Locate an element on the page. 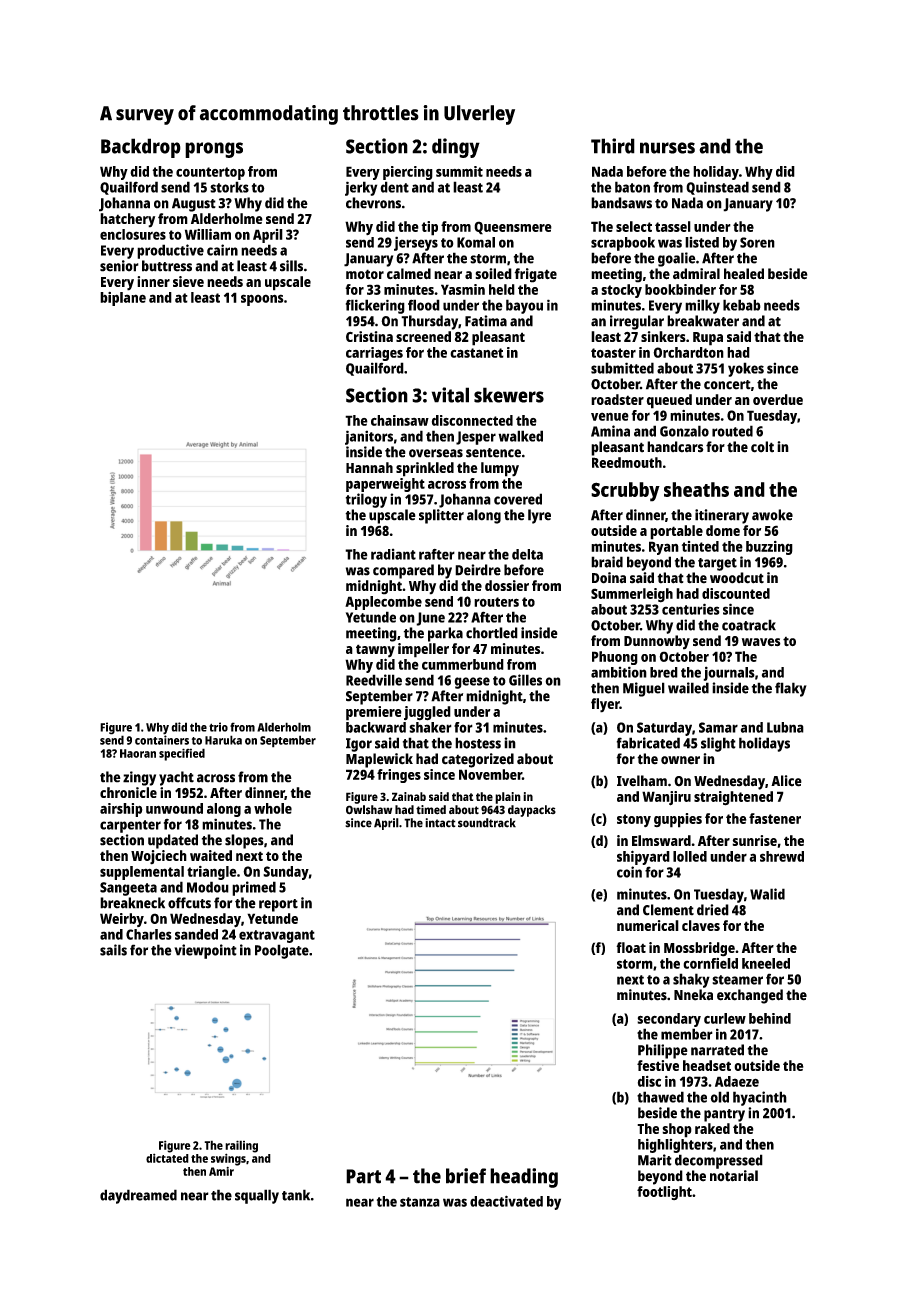 This document has height=1316, width=908. brief is located at coordinates (466, 1176).
